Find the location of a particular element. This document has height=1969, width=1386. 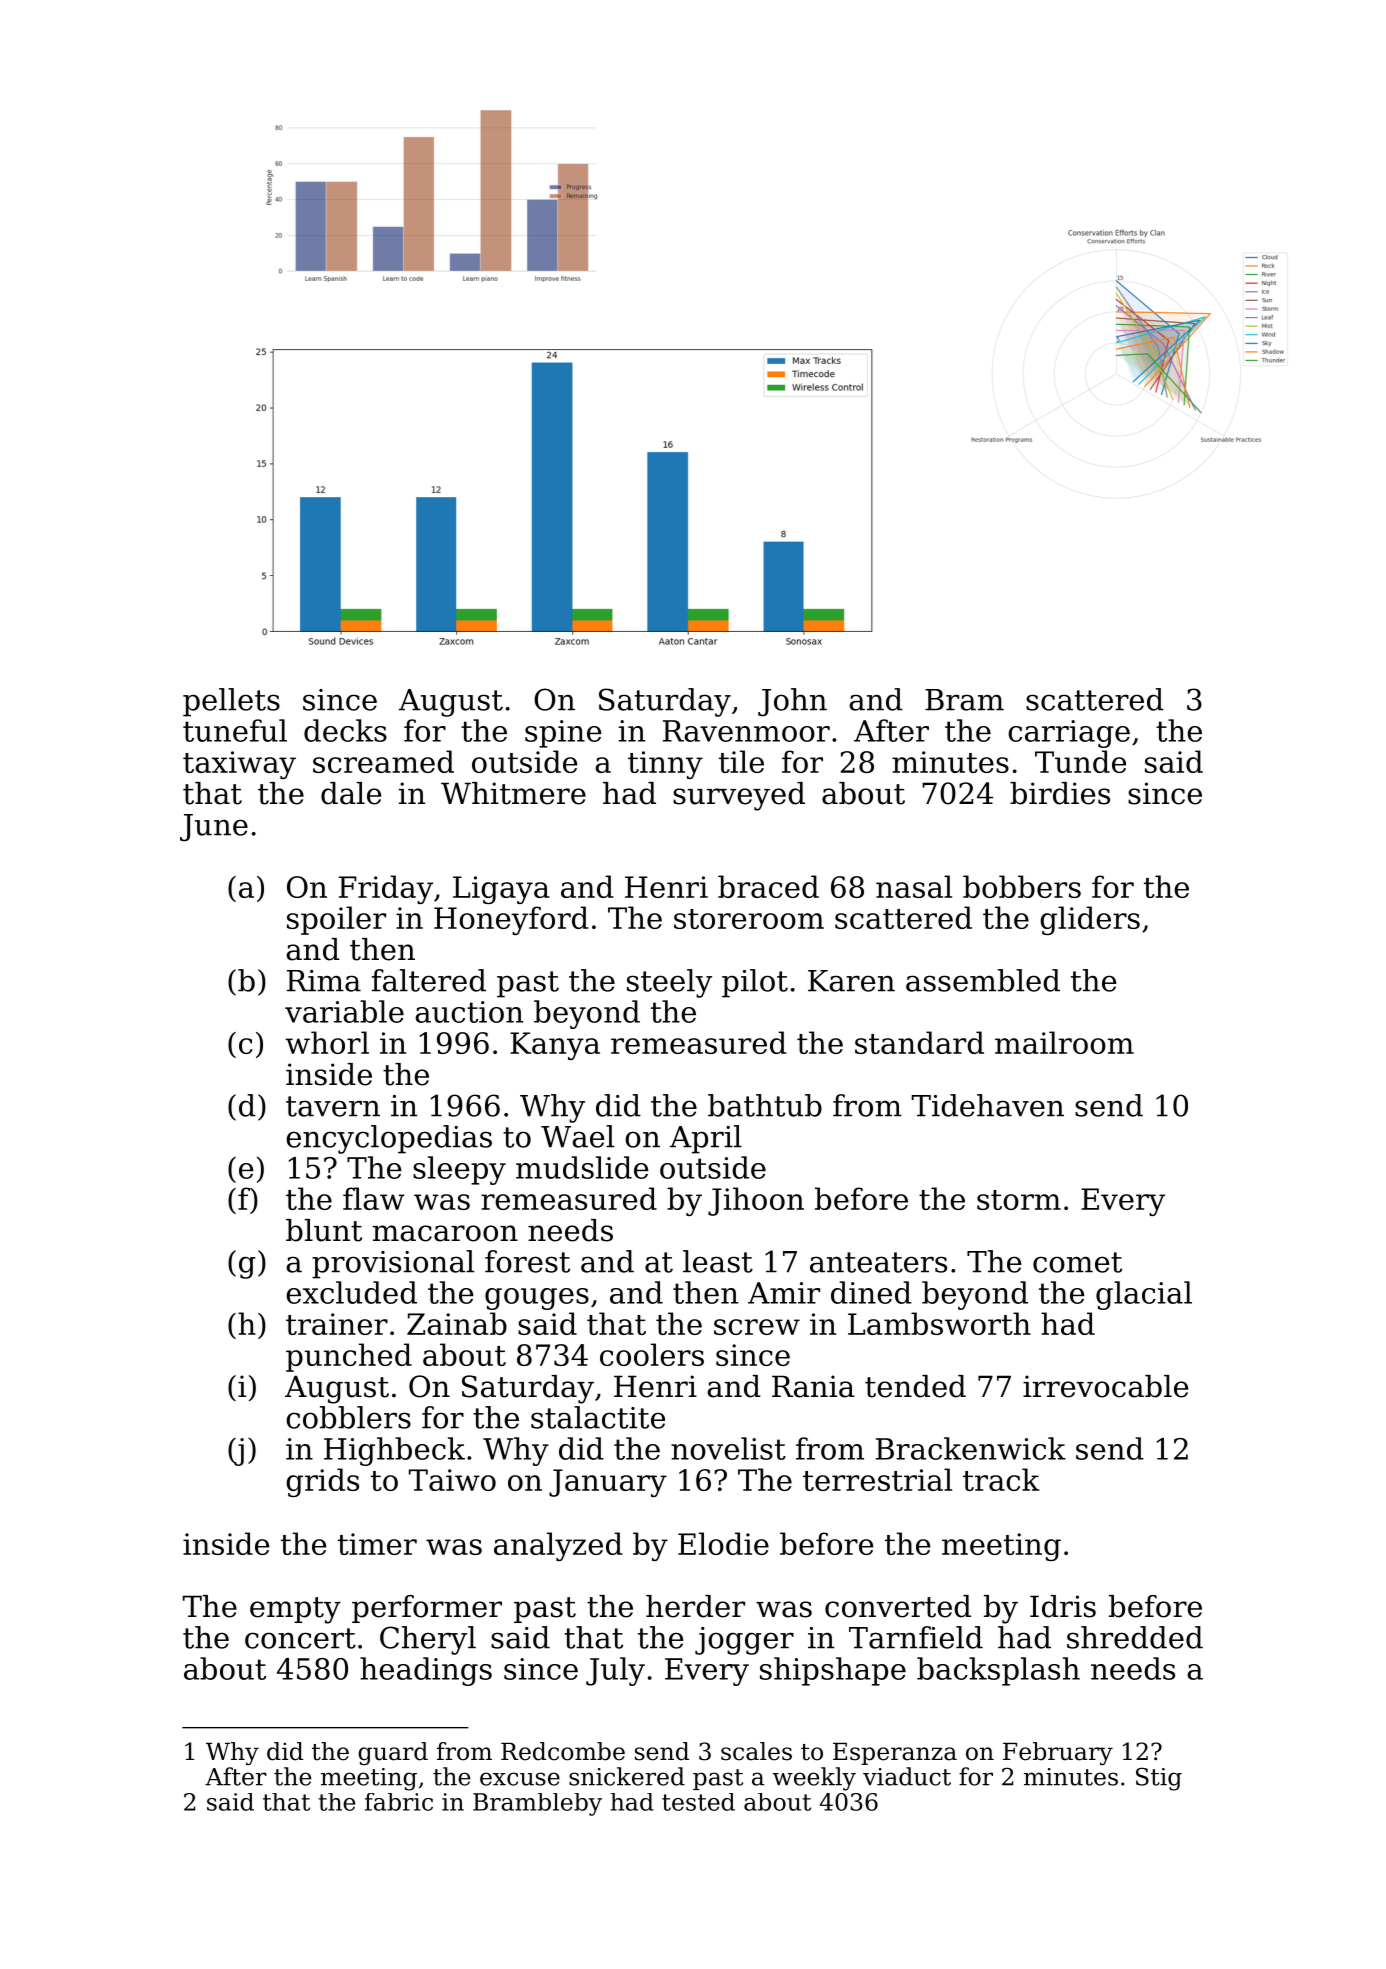

concert is located at coordinates (300, 1638).
